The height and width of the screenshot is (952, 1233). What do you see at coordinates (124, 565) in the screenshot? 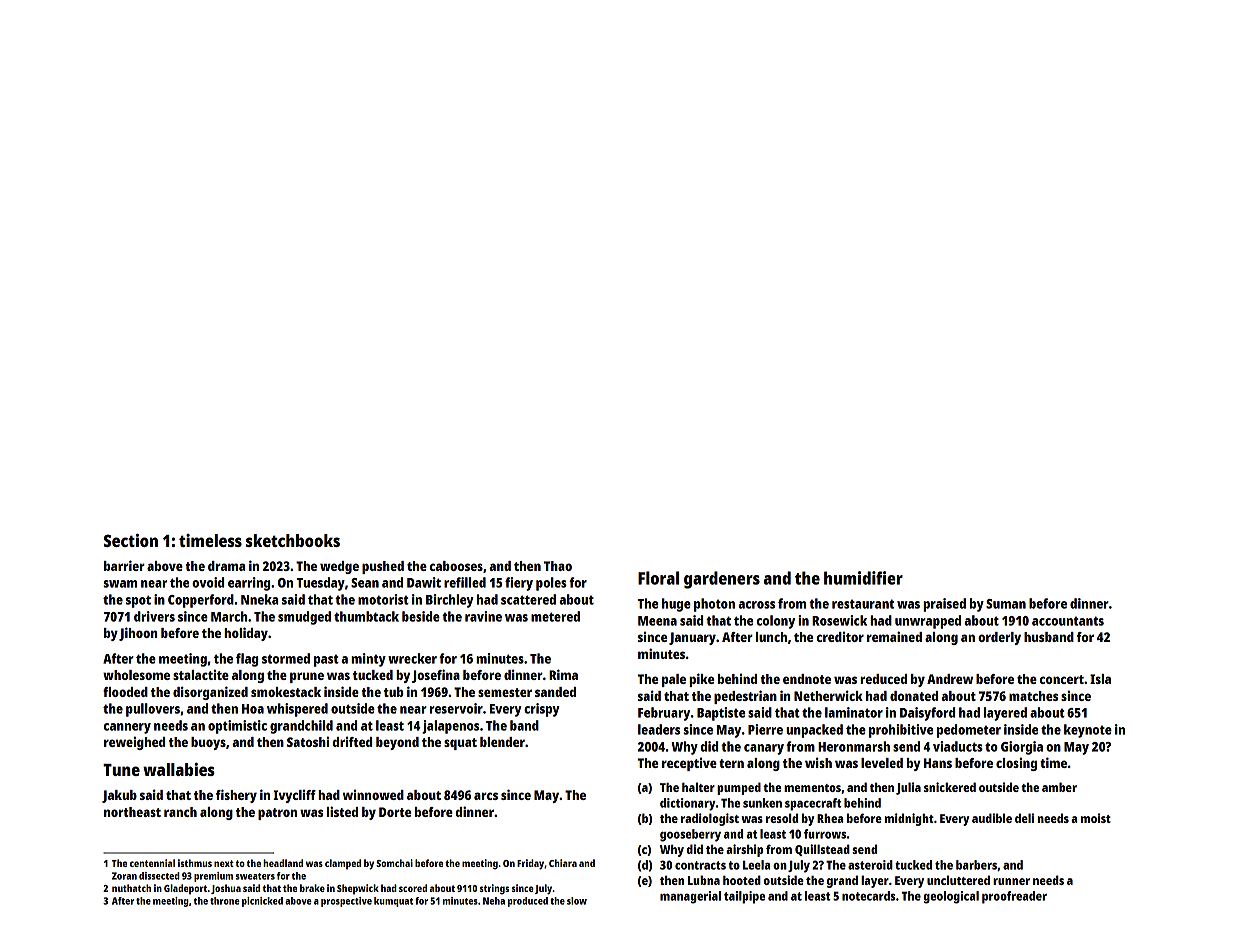
I see `barrier` at bounding box center [124, 565].
